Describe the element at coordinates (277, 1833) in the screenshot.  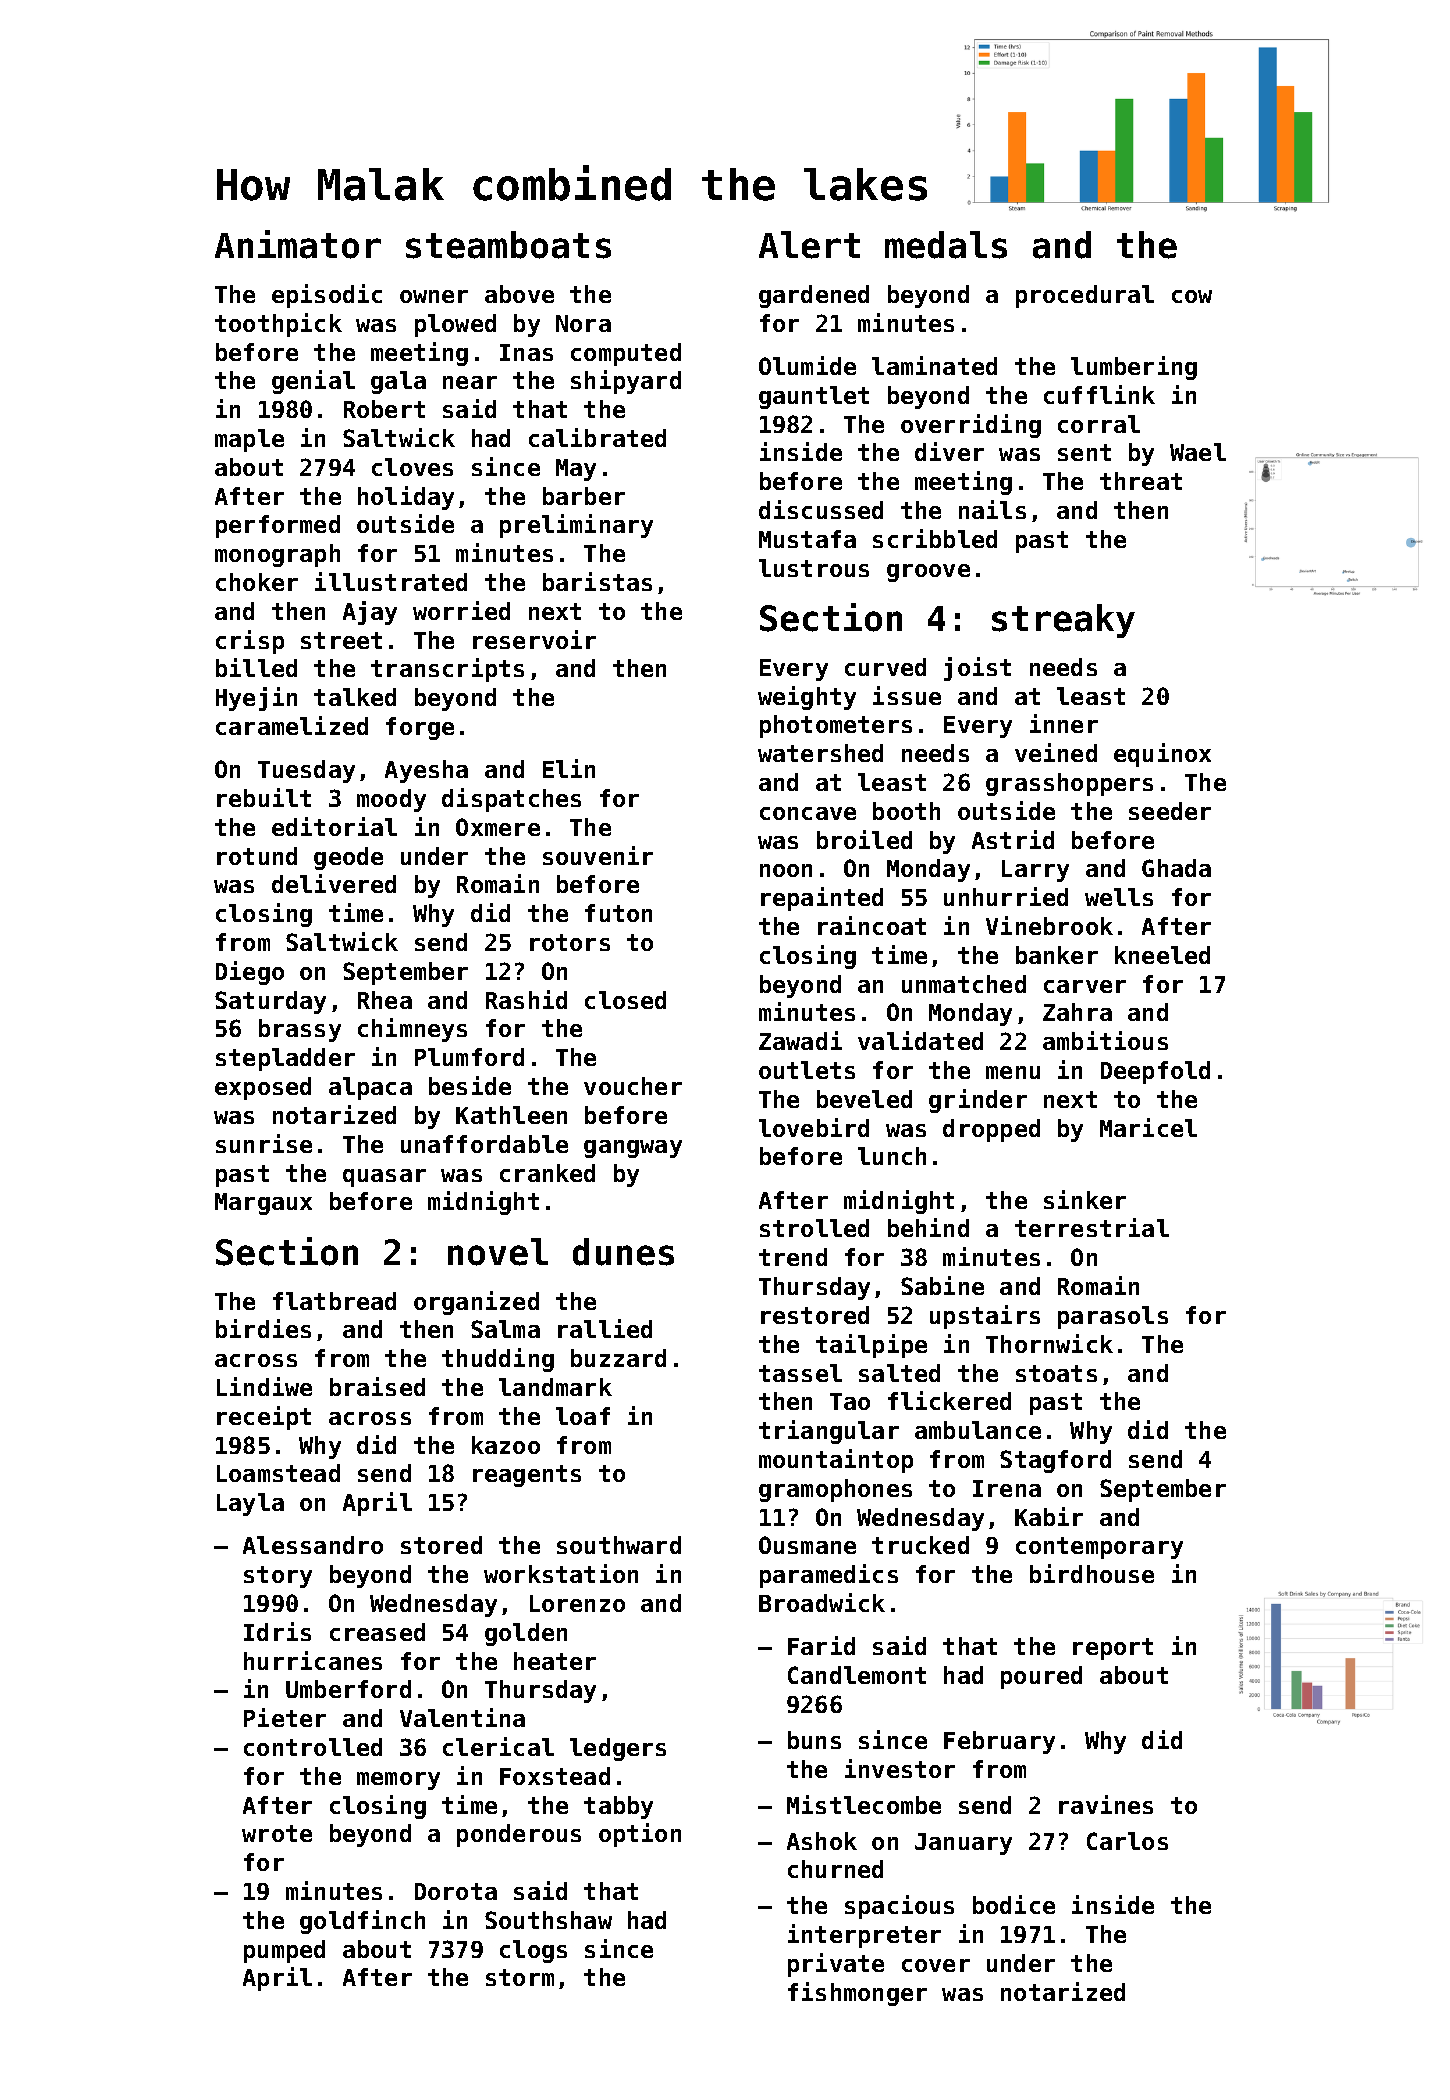
I see `wrote` at that location.
